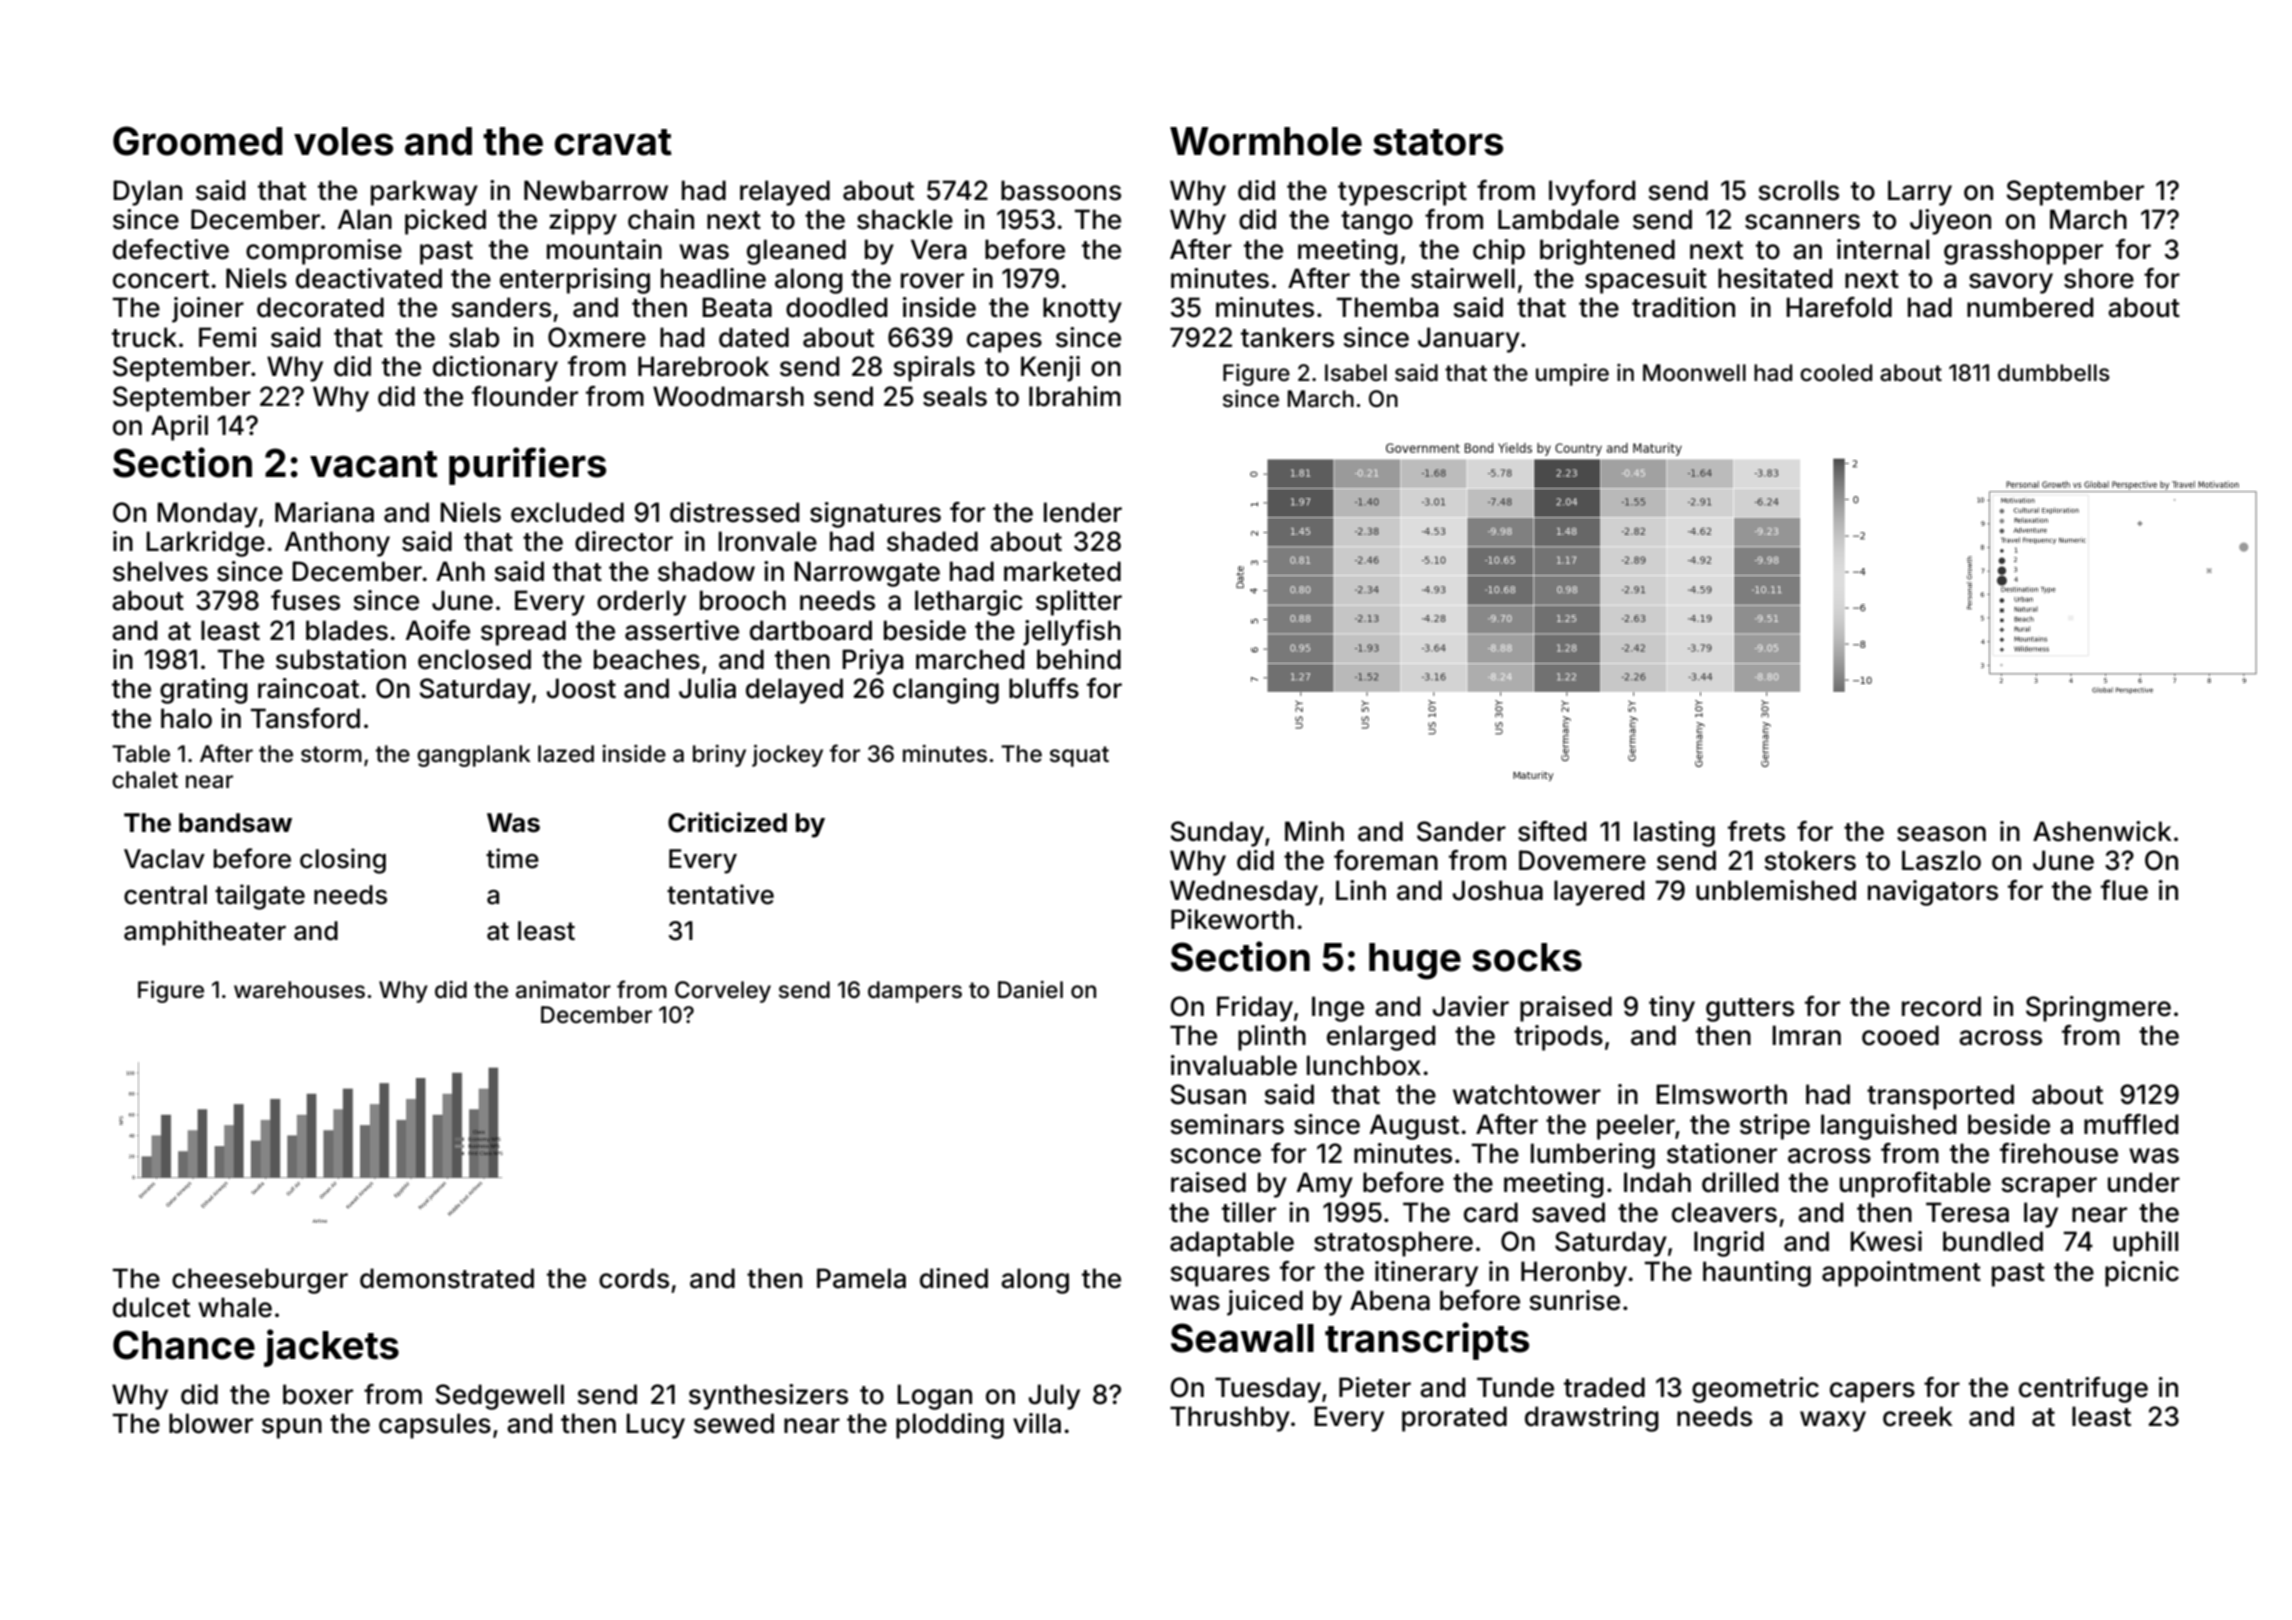 This page has height=1620, width=2292. What do you see at coordinates (435, 1426) in the page?
I see `capsules` at bounding box center [435, 1426].
